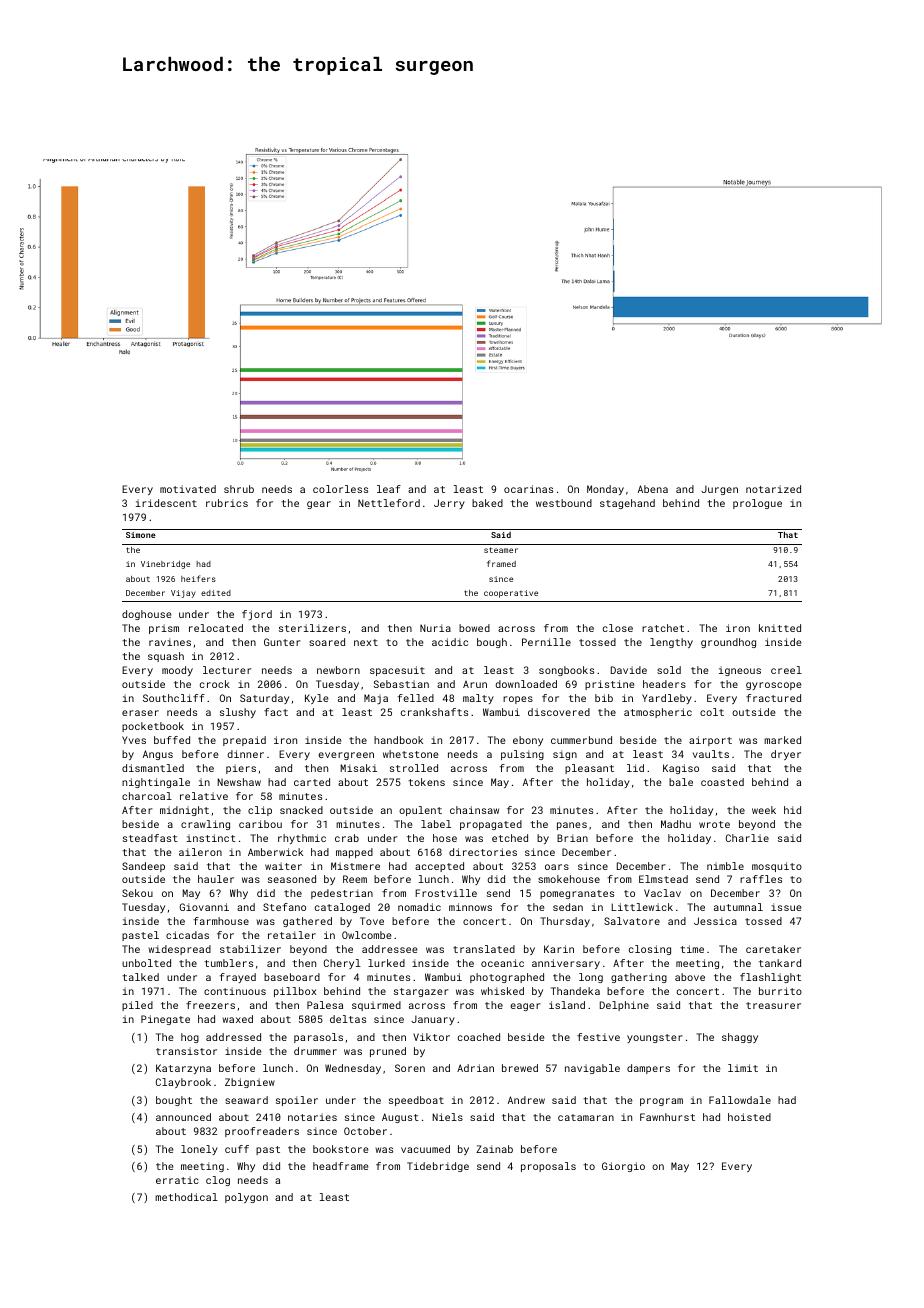 This page has width=924, height=1308. I want to click on oceanic, so click(502, 963).
